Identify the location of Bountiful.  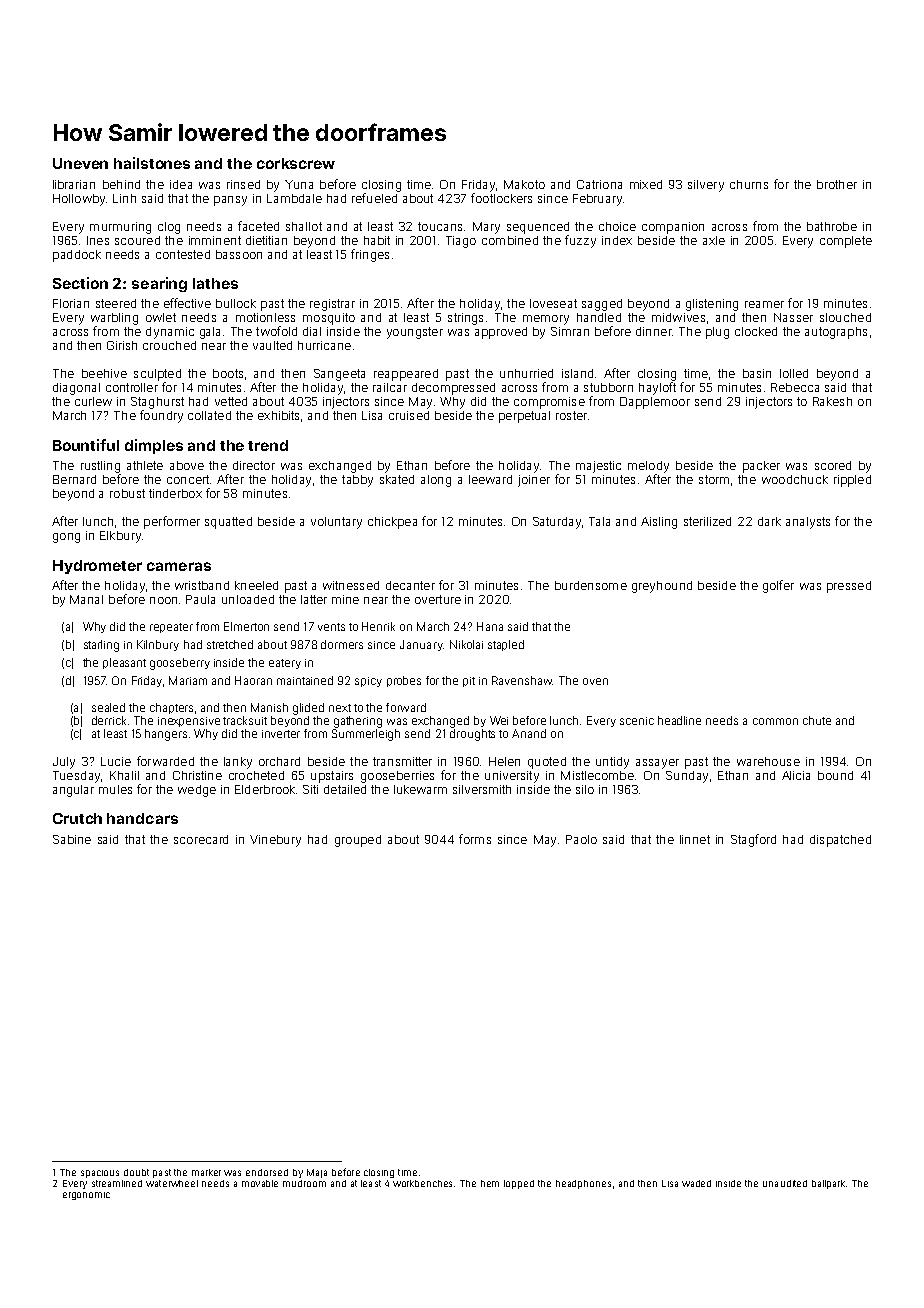
(86, 445).
